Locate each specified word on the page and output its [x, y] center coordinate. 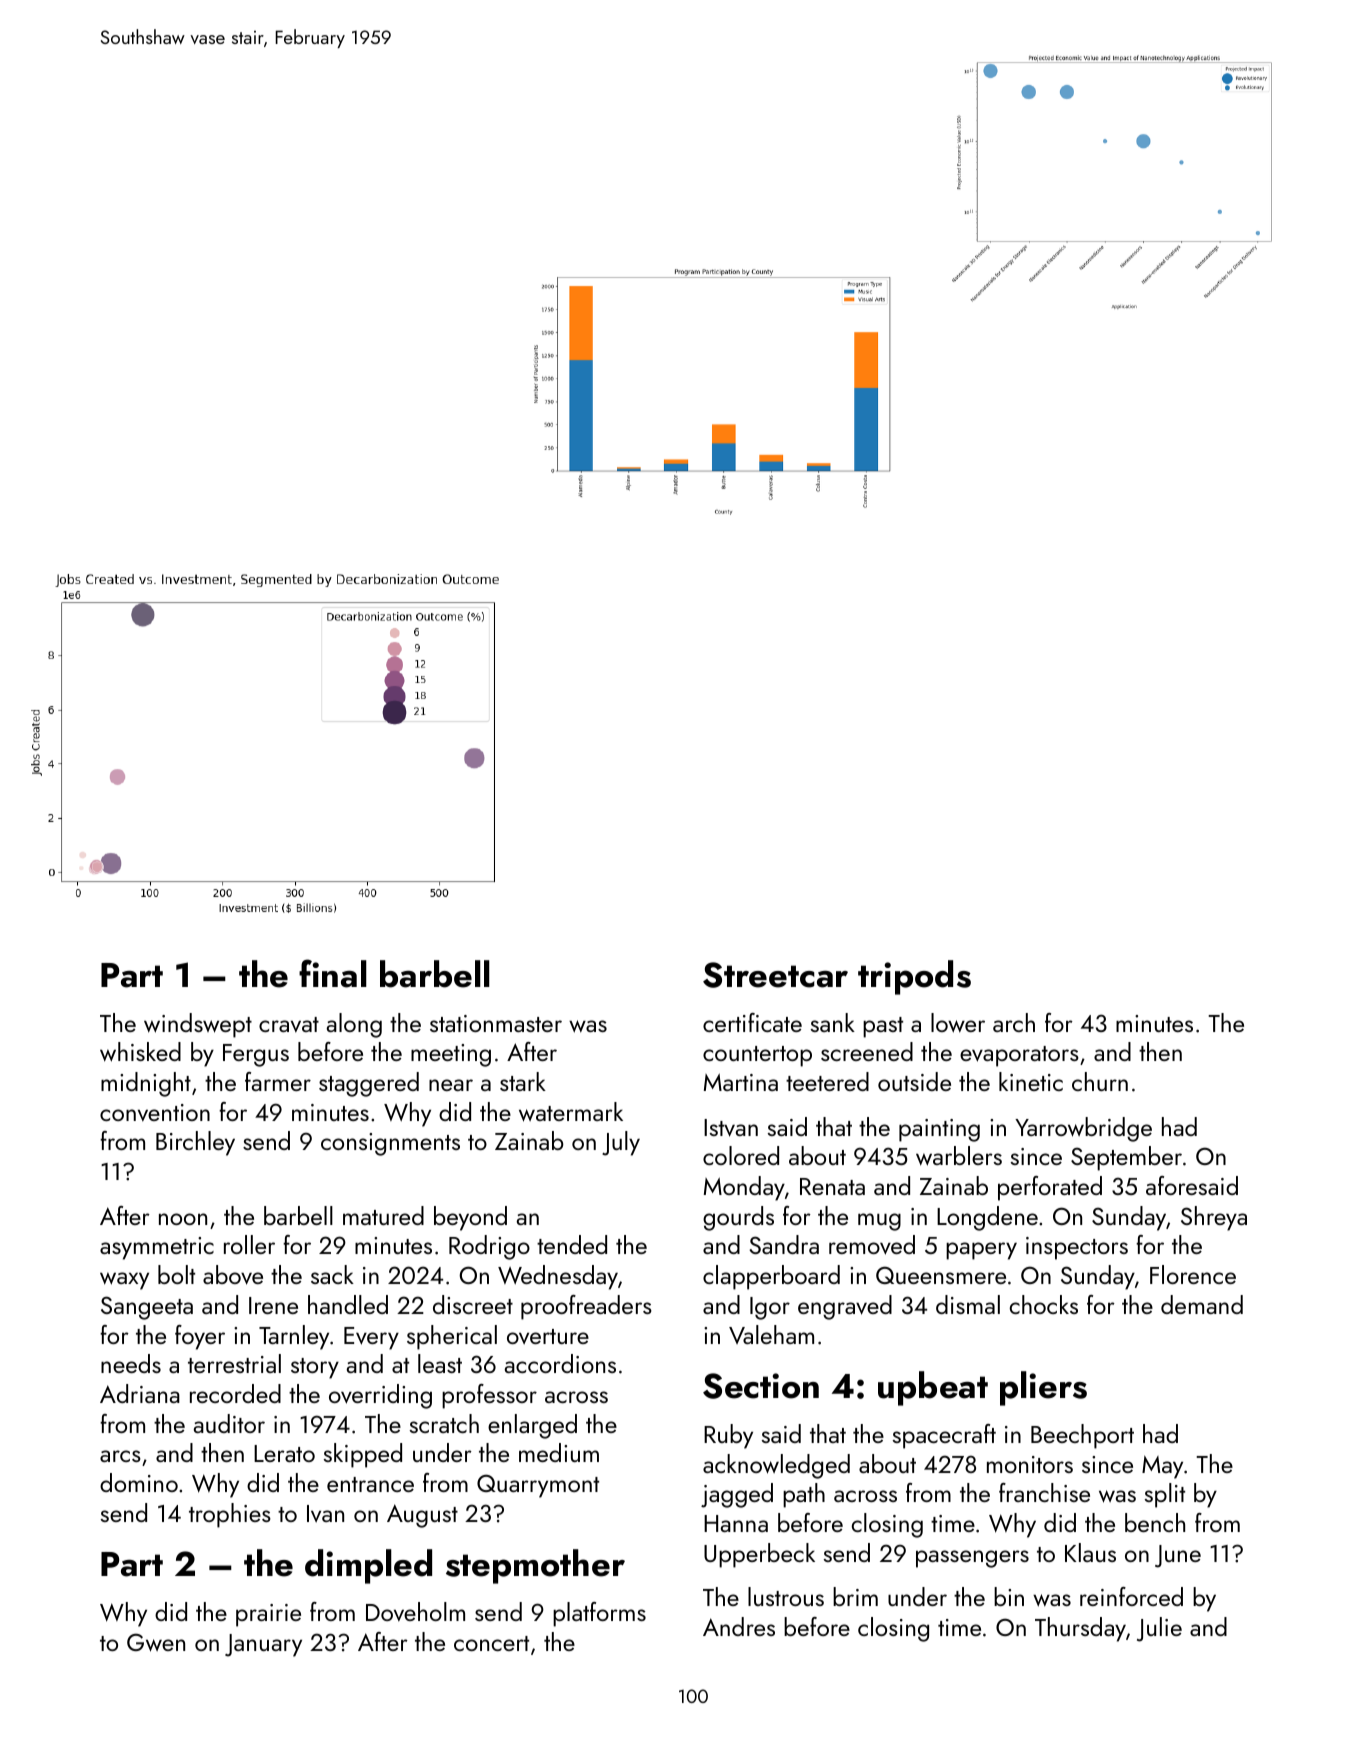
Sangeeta [147, 1308]
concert [491, 1643]
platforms [599, 1614]
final [333, 973]
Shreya [1214, 1218]
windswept [198, 1025]
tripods [914, 977]
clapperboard [771, 1277]
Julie [1159, 1629]
